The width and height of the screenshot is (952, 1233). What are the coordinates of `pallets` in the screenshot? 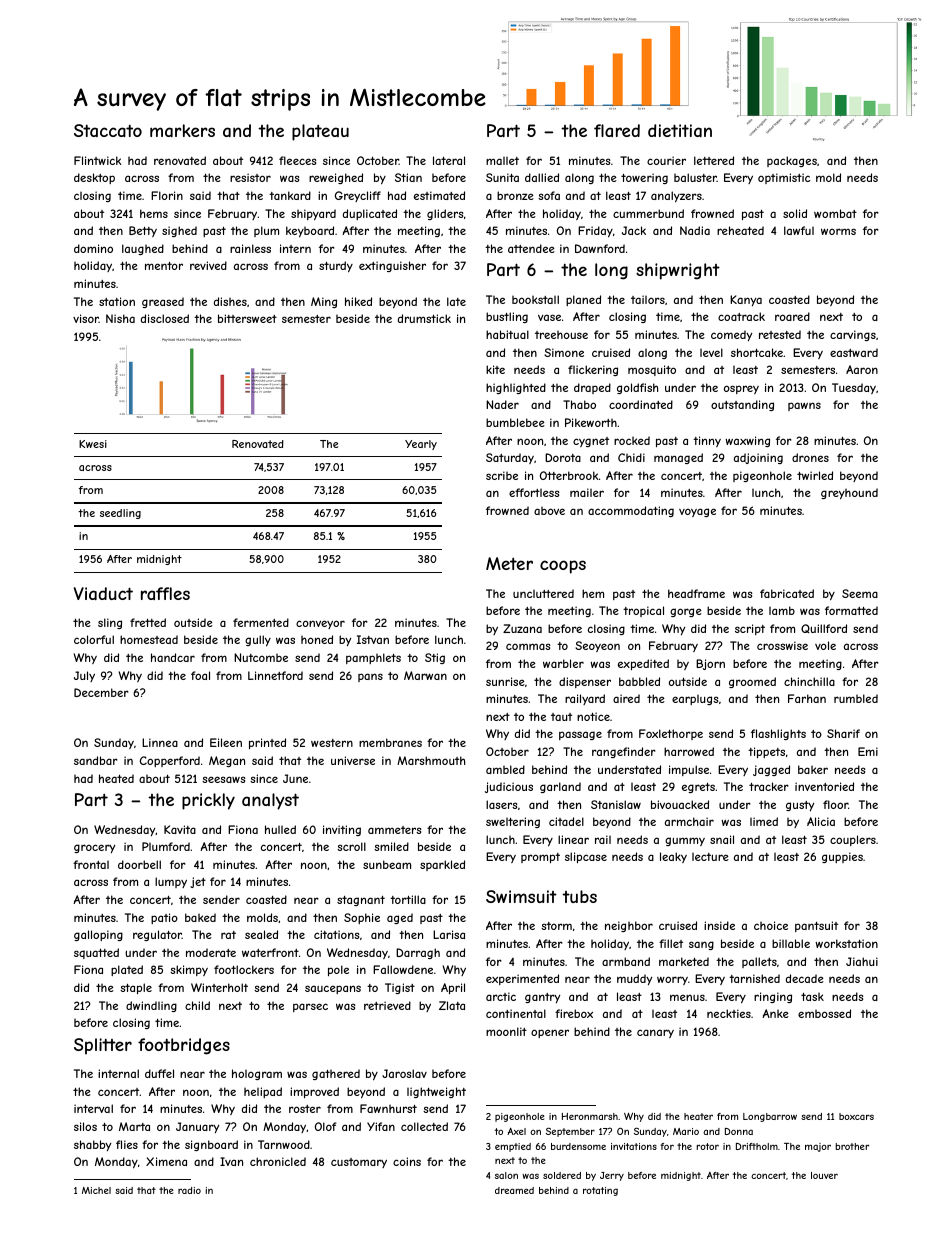 It's located at (759, 962).
